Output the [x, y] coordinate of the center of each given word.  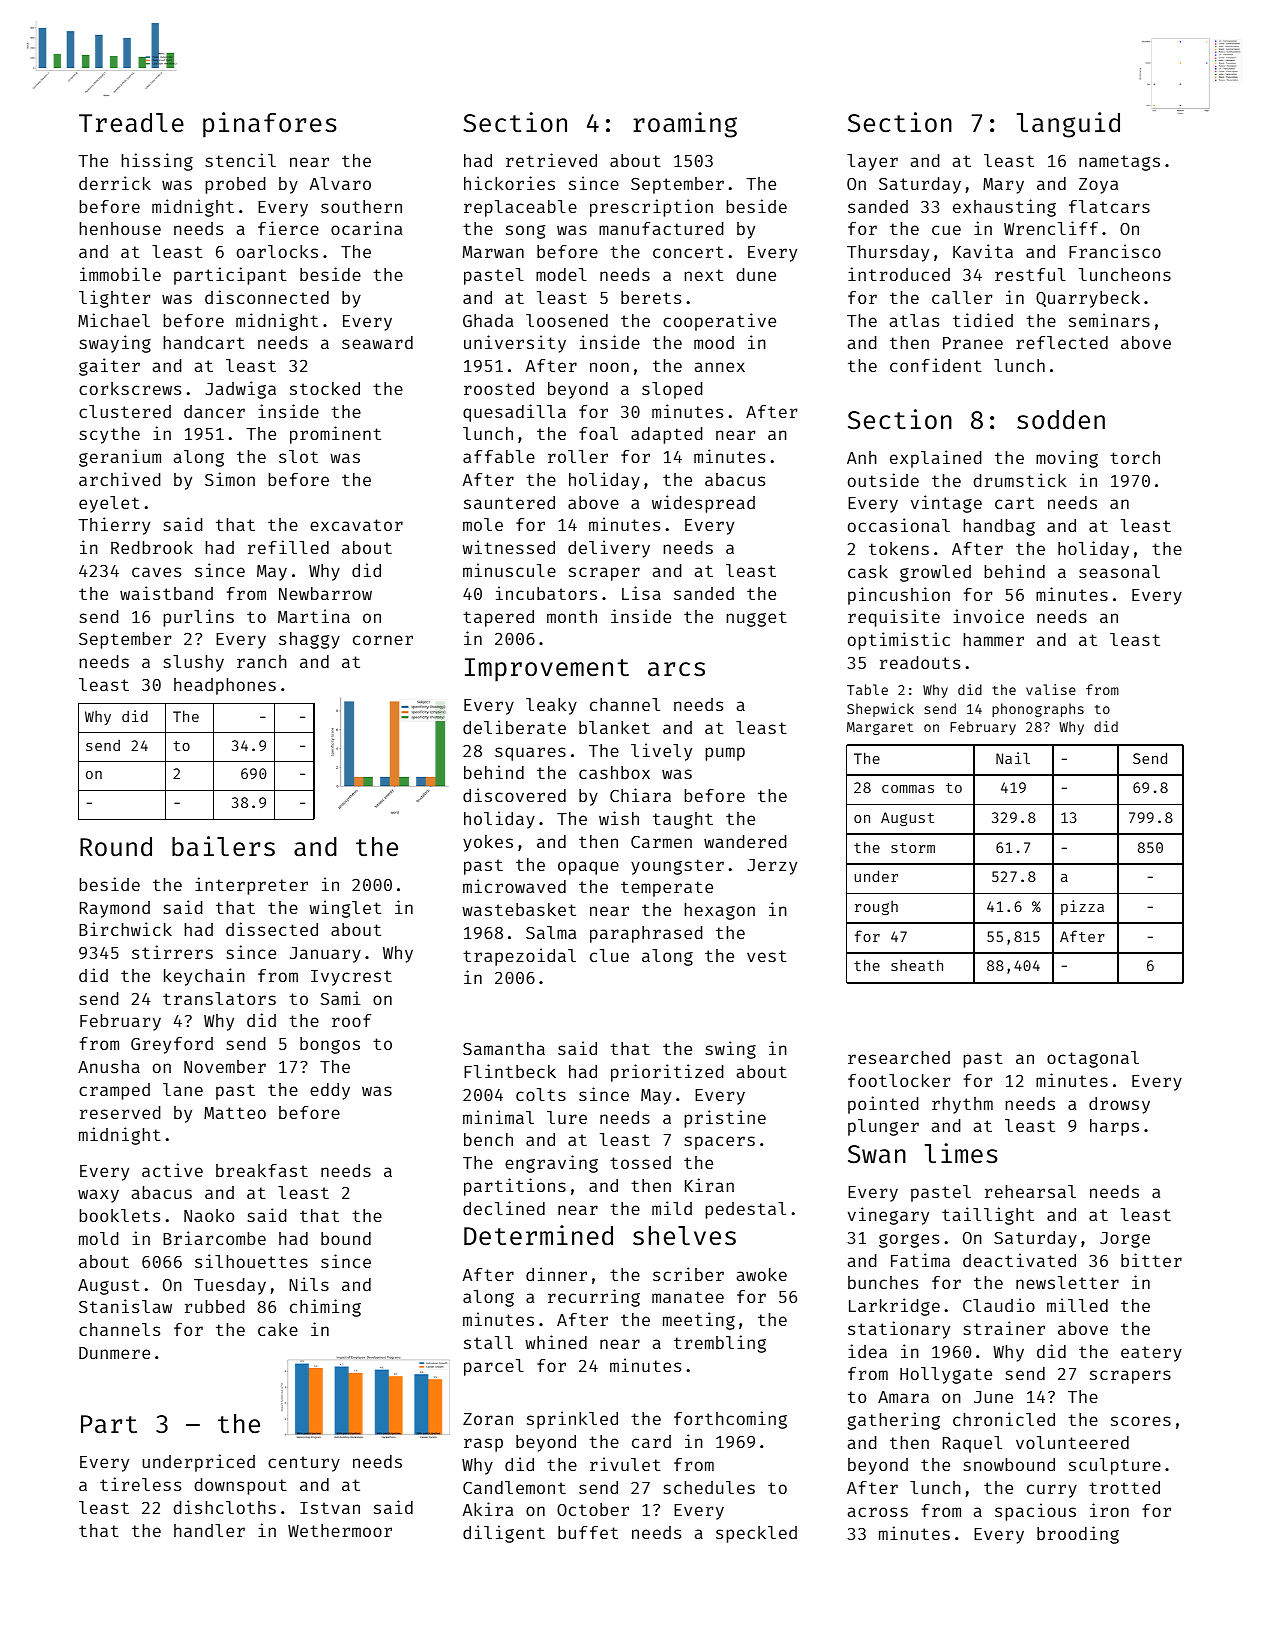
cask [868, 571]
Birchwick [125, 929]
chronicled [1004, 1419]
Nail [1013, 758]
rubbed [215, 1306]
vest [767, 956]
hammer [993, 639]
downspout [240, 1486]
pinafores [270, 125]
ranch [262, 661]
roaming [685, 125]
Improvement [547, 670]
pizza [1082, 907]
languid [1068, 125]
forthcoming [730, 1420]
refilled [288, 547]
